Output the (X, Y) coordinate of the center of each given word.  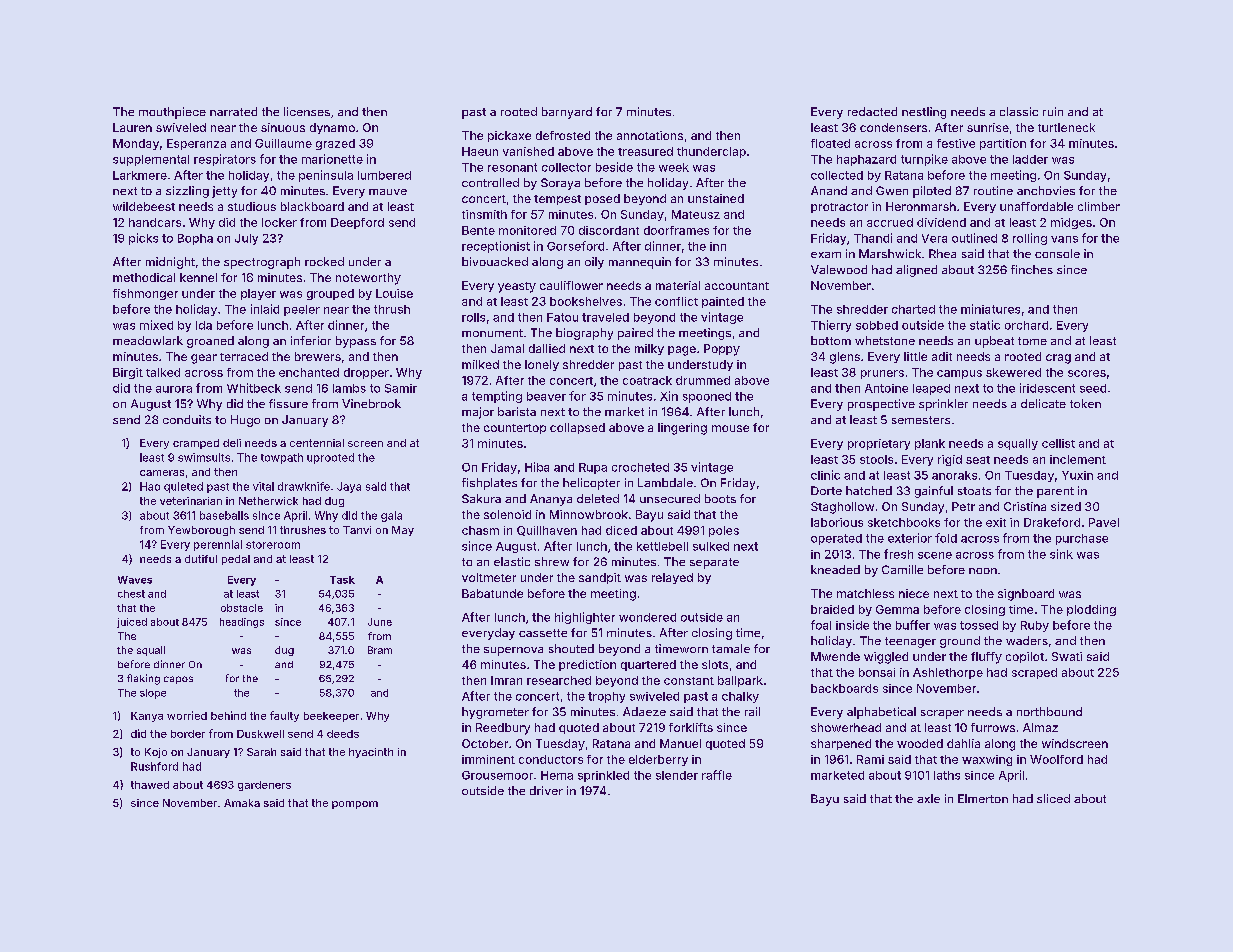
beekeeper (331, 717)
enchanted (309, 372)
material (678, 285)
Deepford (357, 223)
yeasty (517, 287)
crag (1058, 359)
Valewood (839, 269)
